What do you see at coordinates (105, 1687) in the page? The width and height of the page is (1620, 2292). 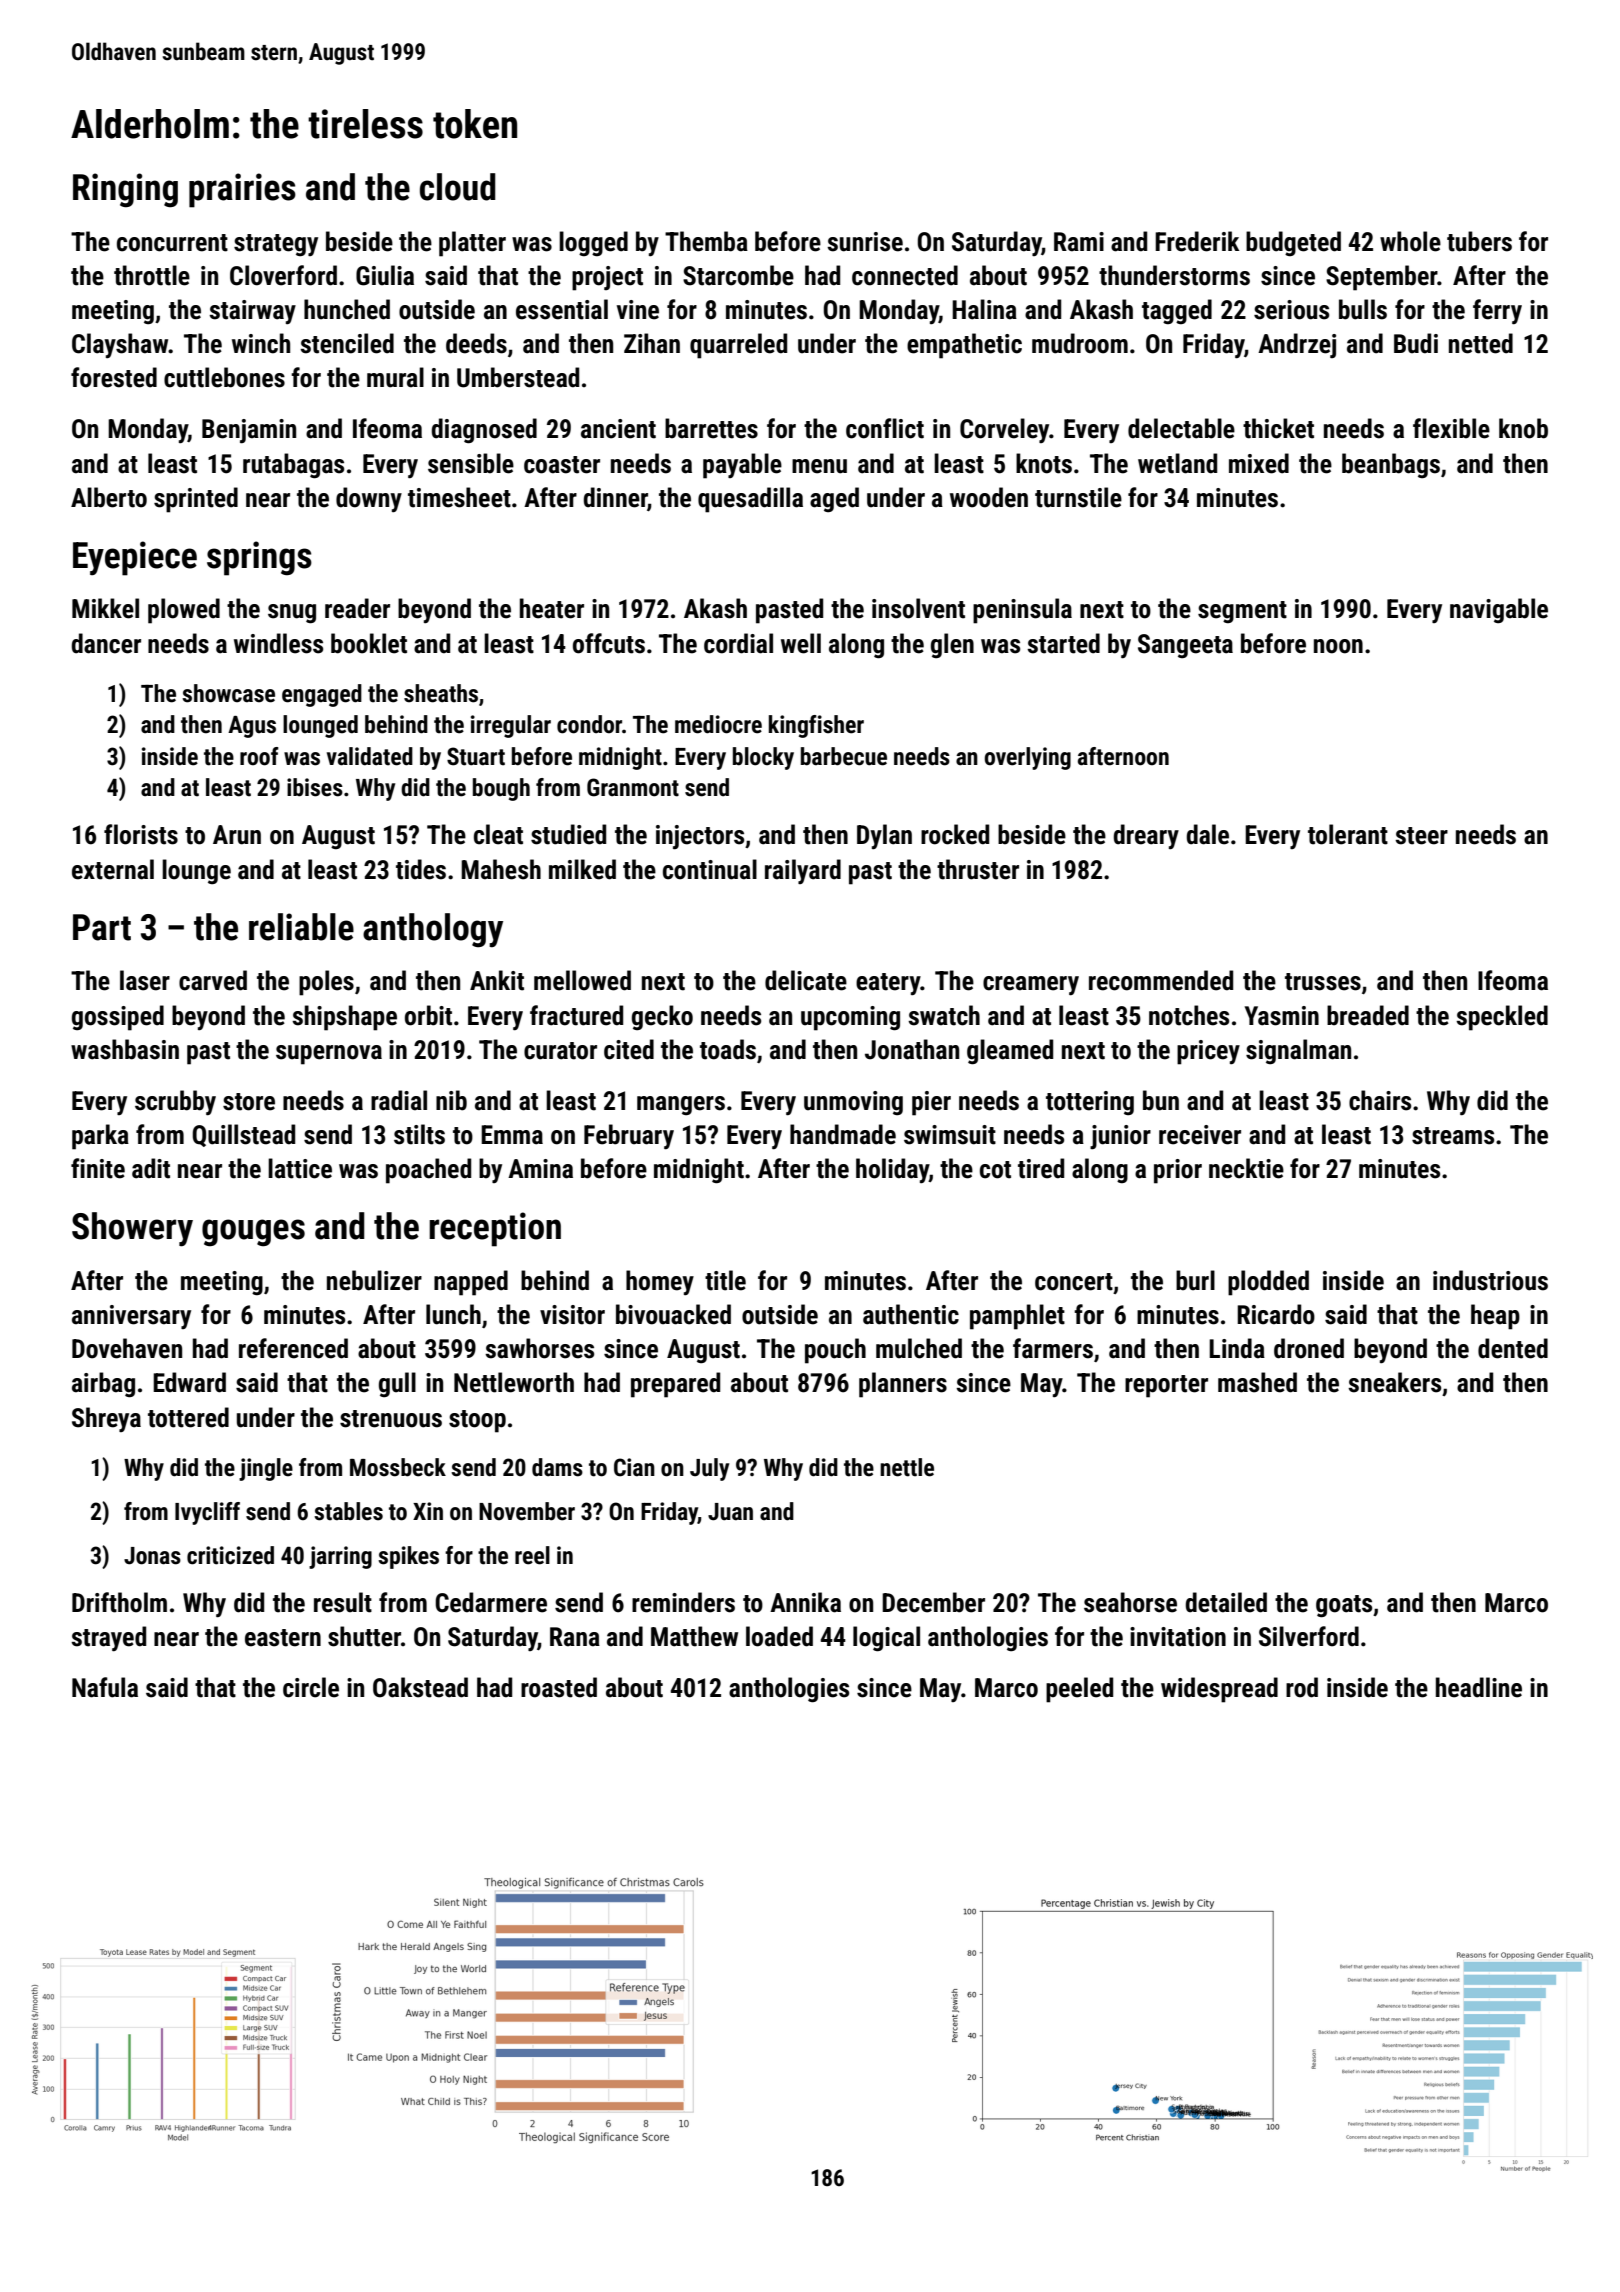 I see `Nafula` at bounding box center [105, 1687].
